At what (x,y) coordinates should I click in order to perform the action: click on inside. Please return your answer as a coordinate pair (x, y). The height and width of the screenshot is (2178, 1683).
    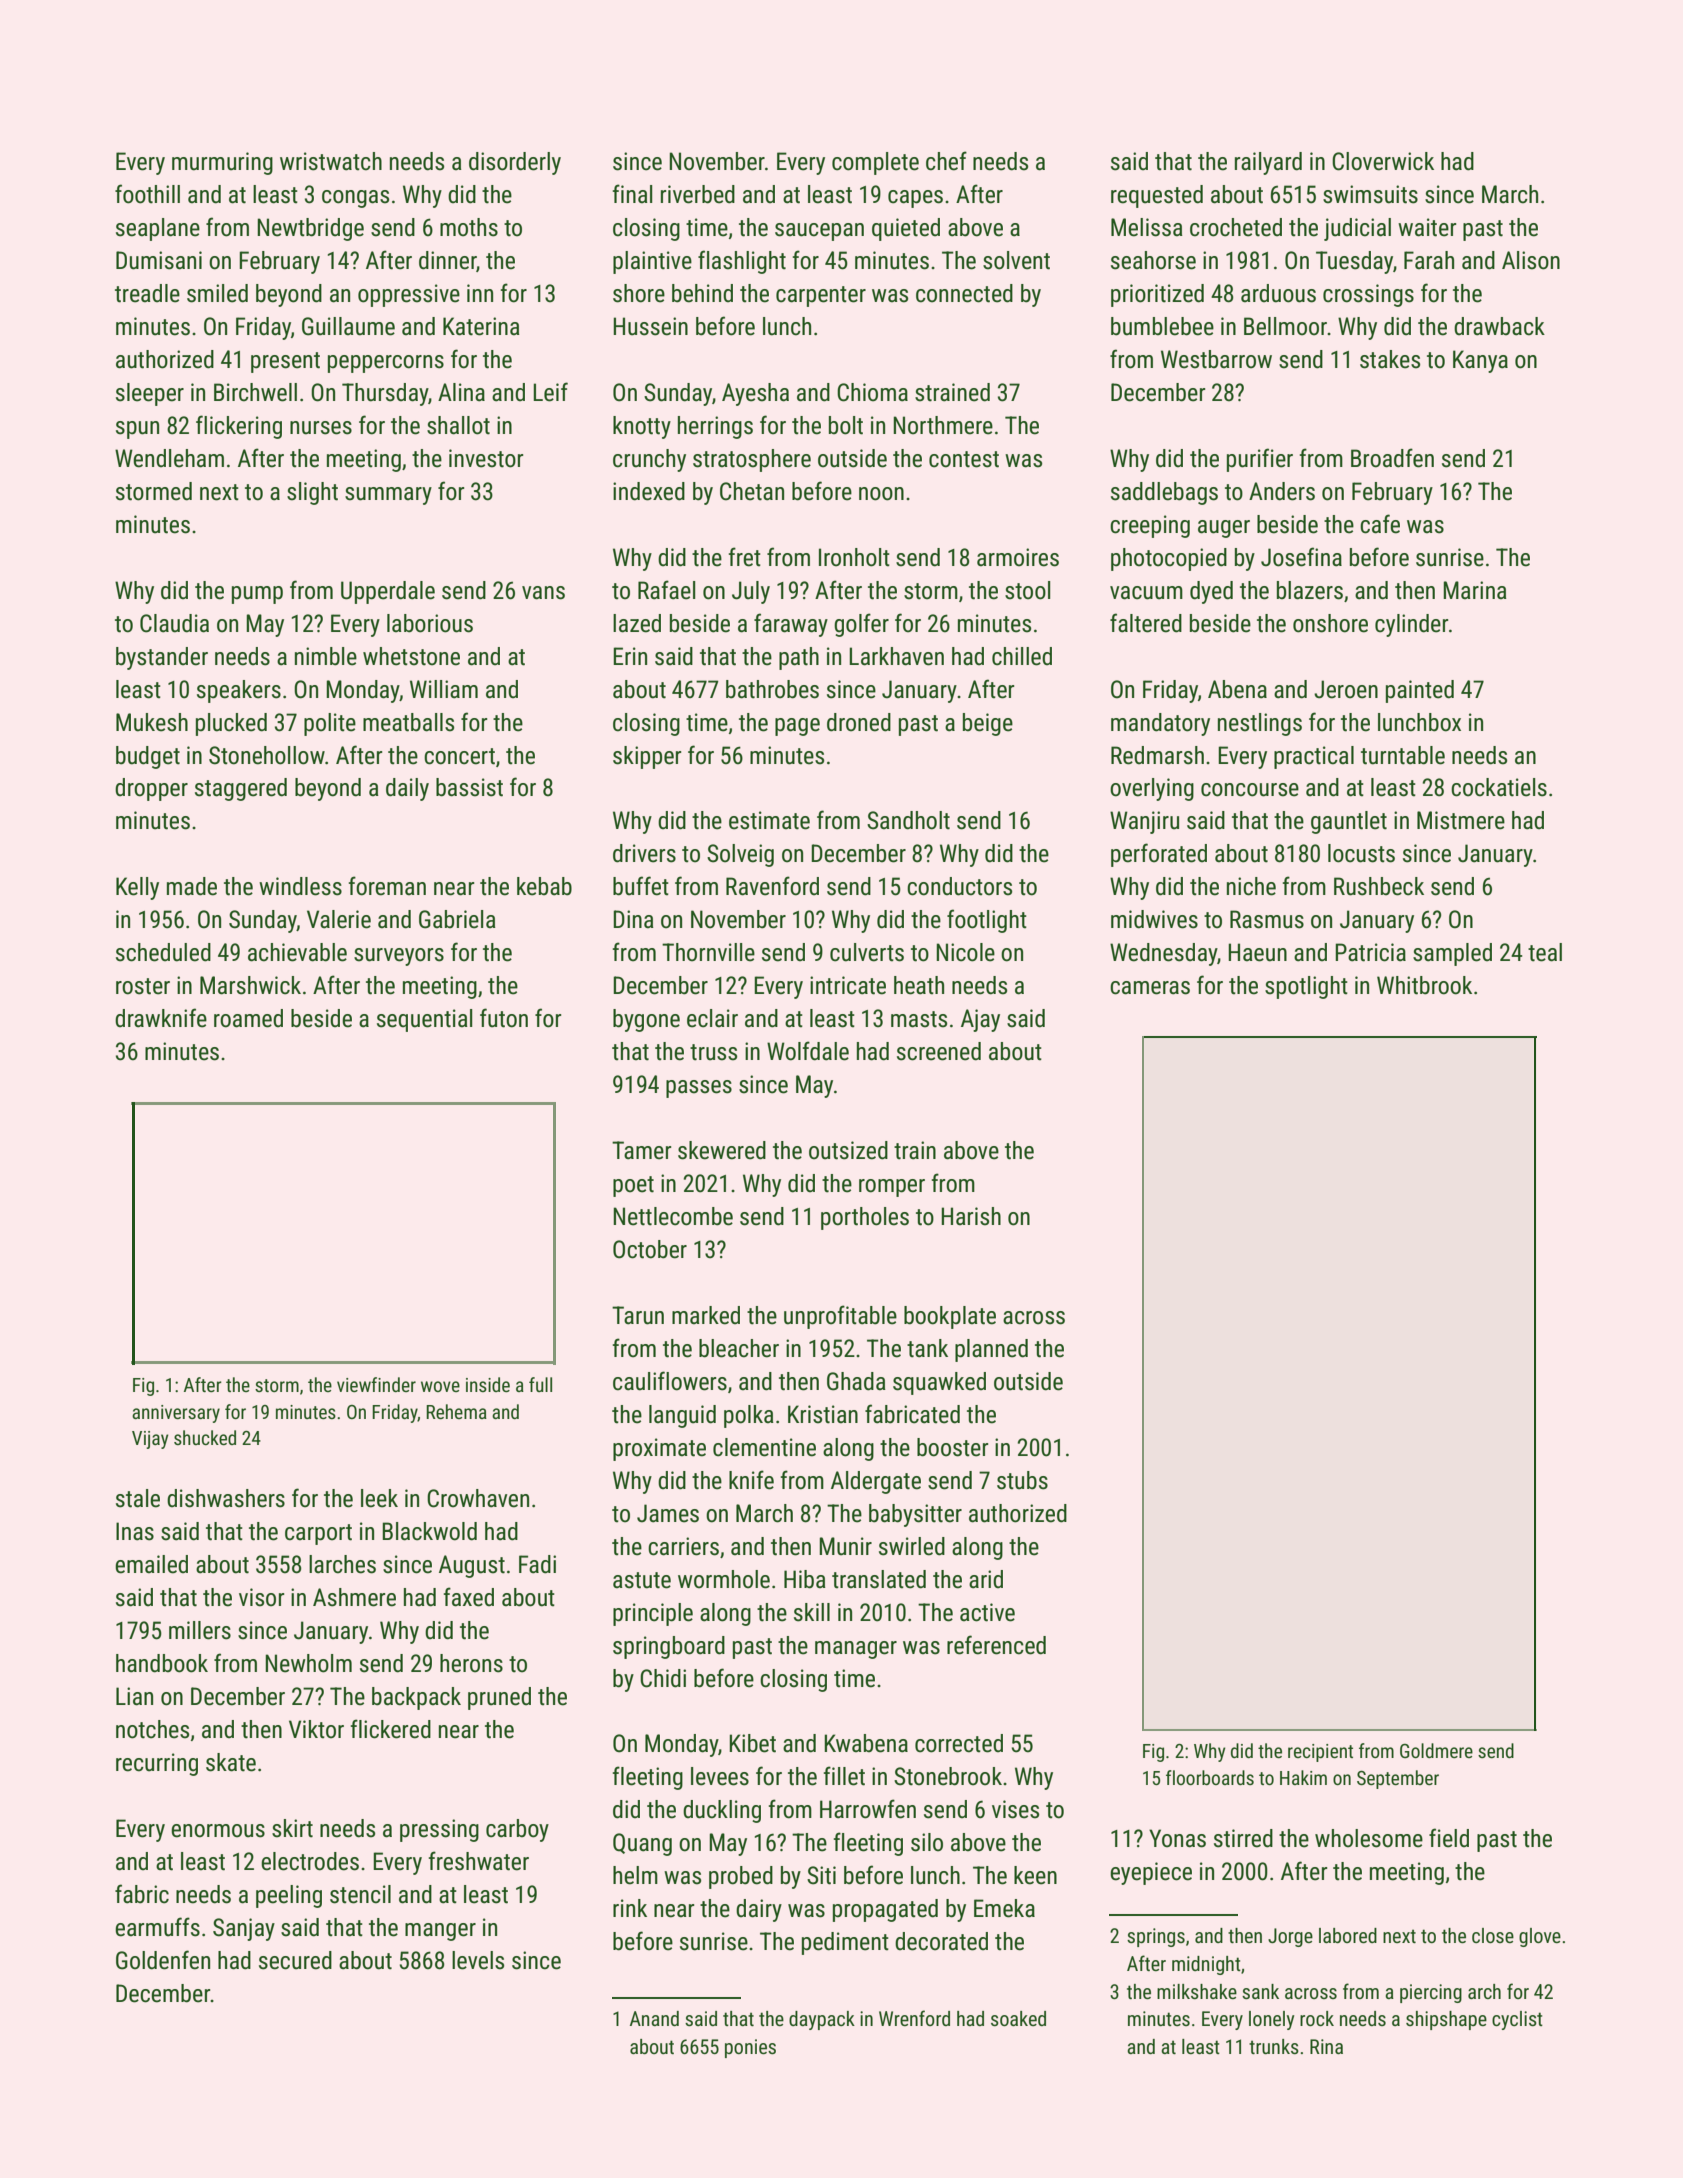
    Looking at the image, I should click on (488, 1384).
